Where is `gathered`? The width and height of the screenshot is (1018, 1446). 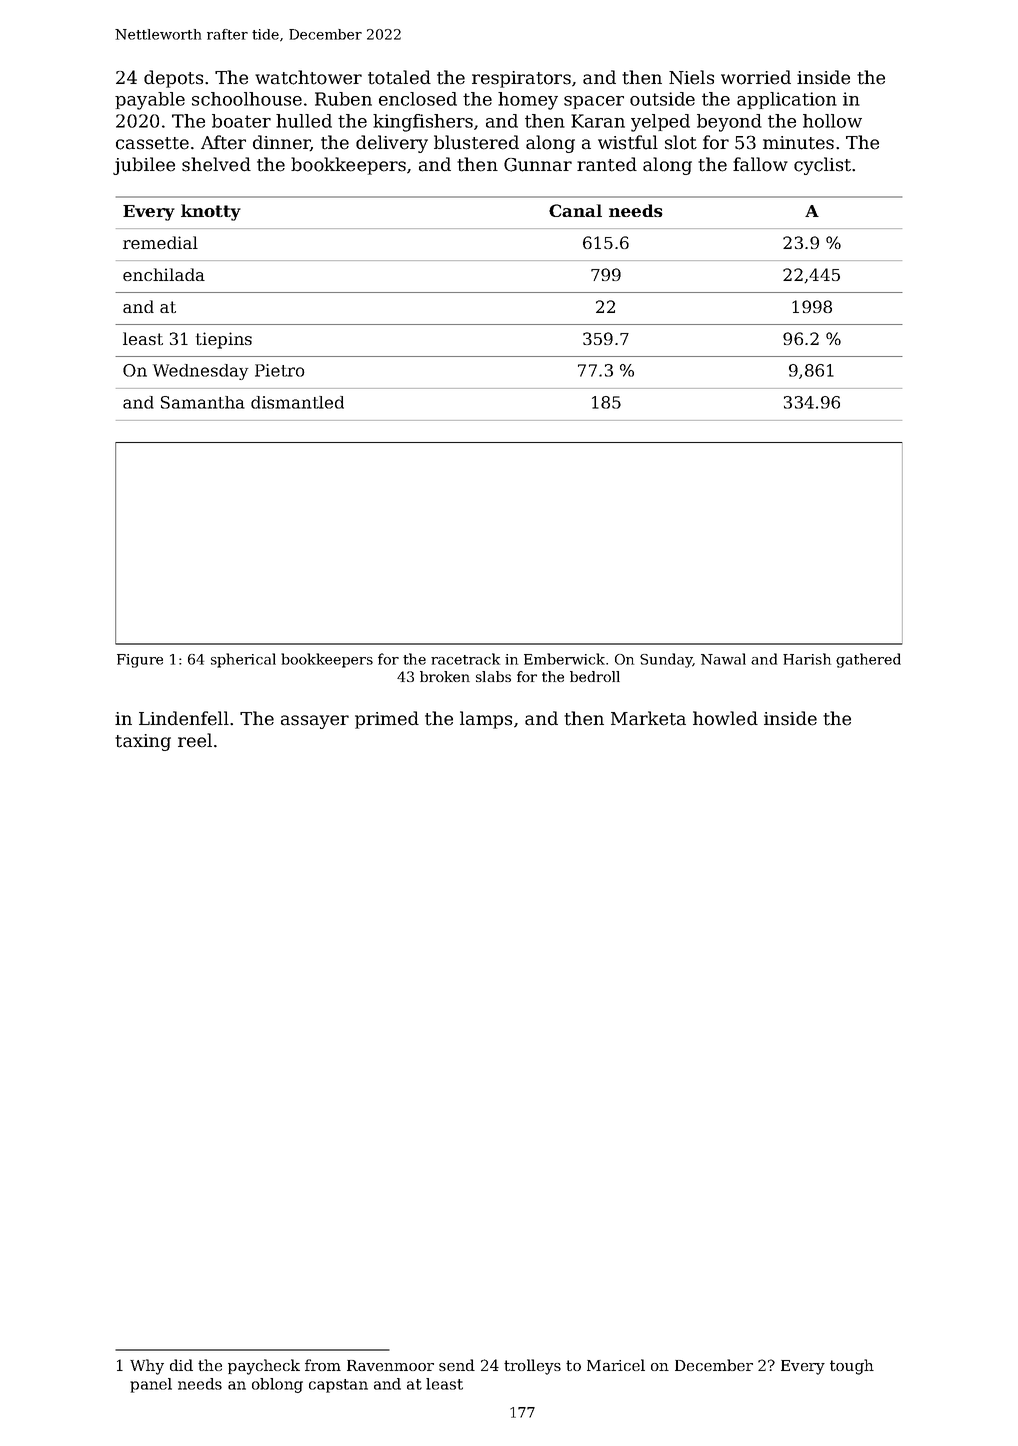
gathered is located at coordinates (868, 660).
